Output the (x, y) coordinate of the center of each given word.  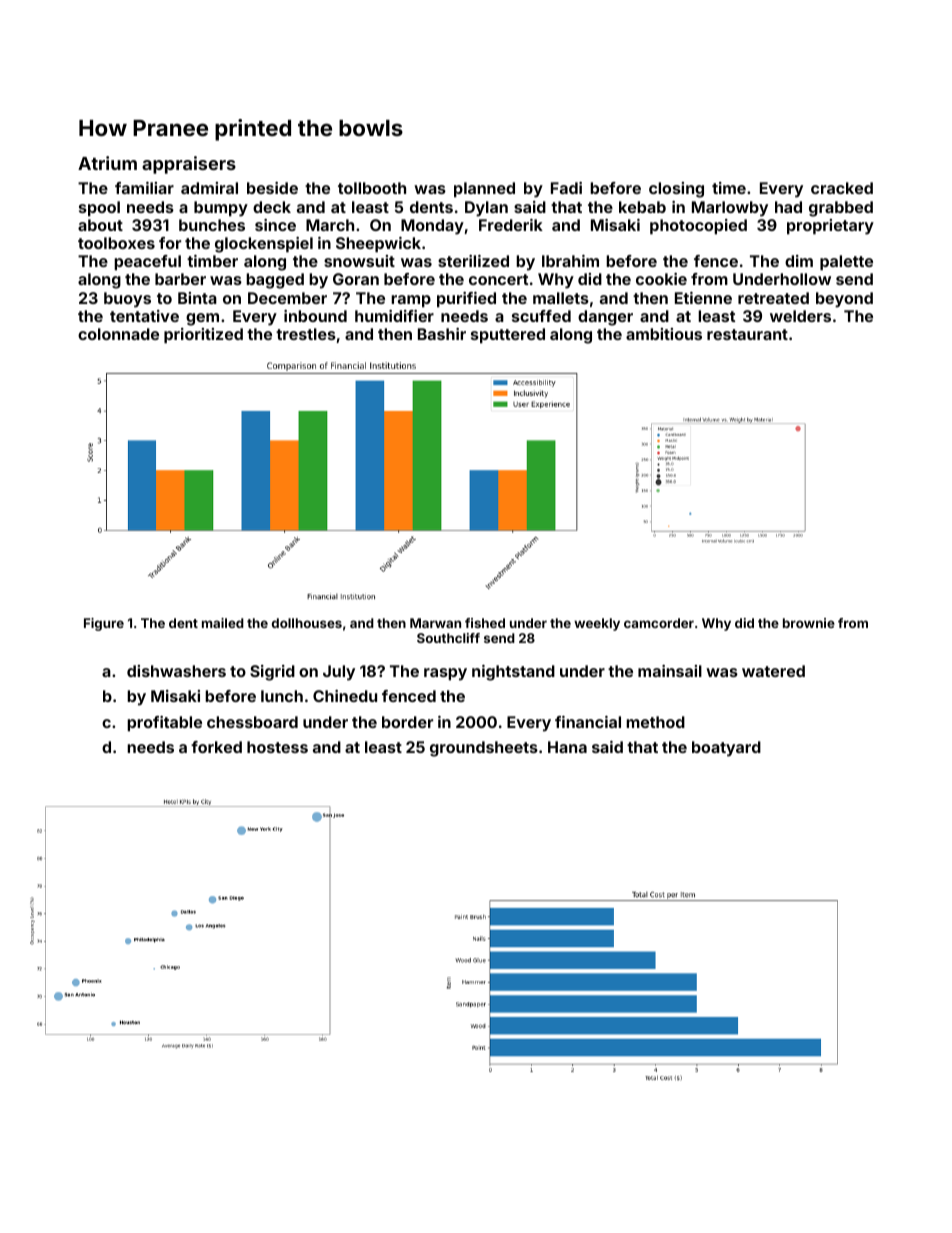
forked (216, 747)
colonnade (118, 334)
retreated (773, 298)
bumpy (221, 209)
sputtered (508, 336)
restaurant (747, 334)
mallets (561, 298)
